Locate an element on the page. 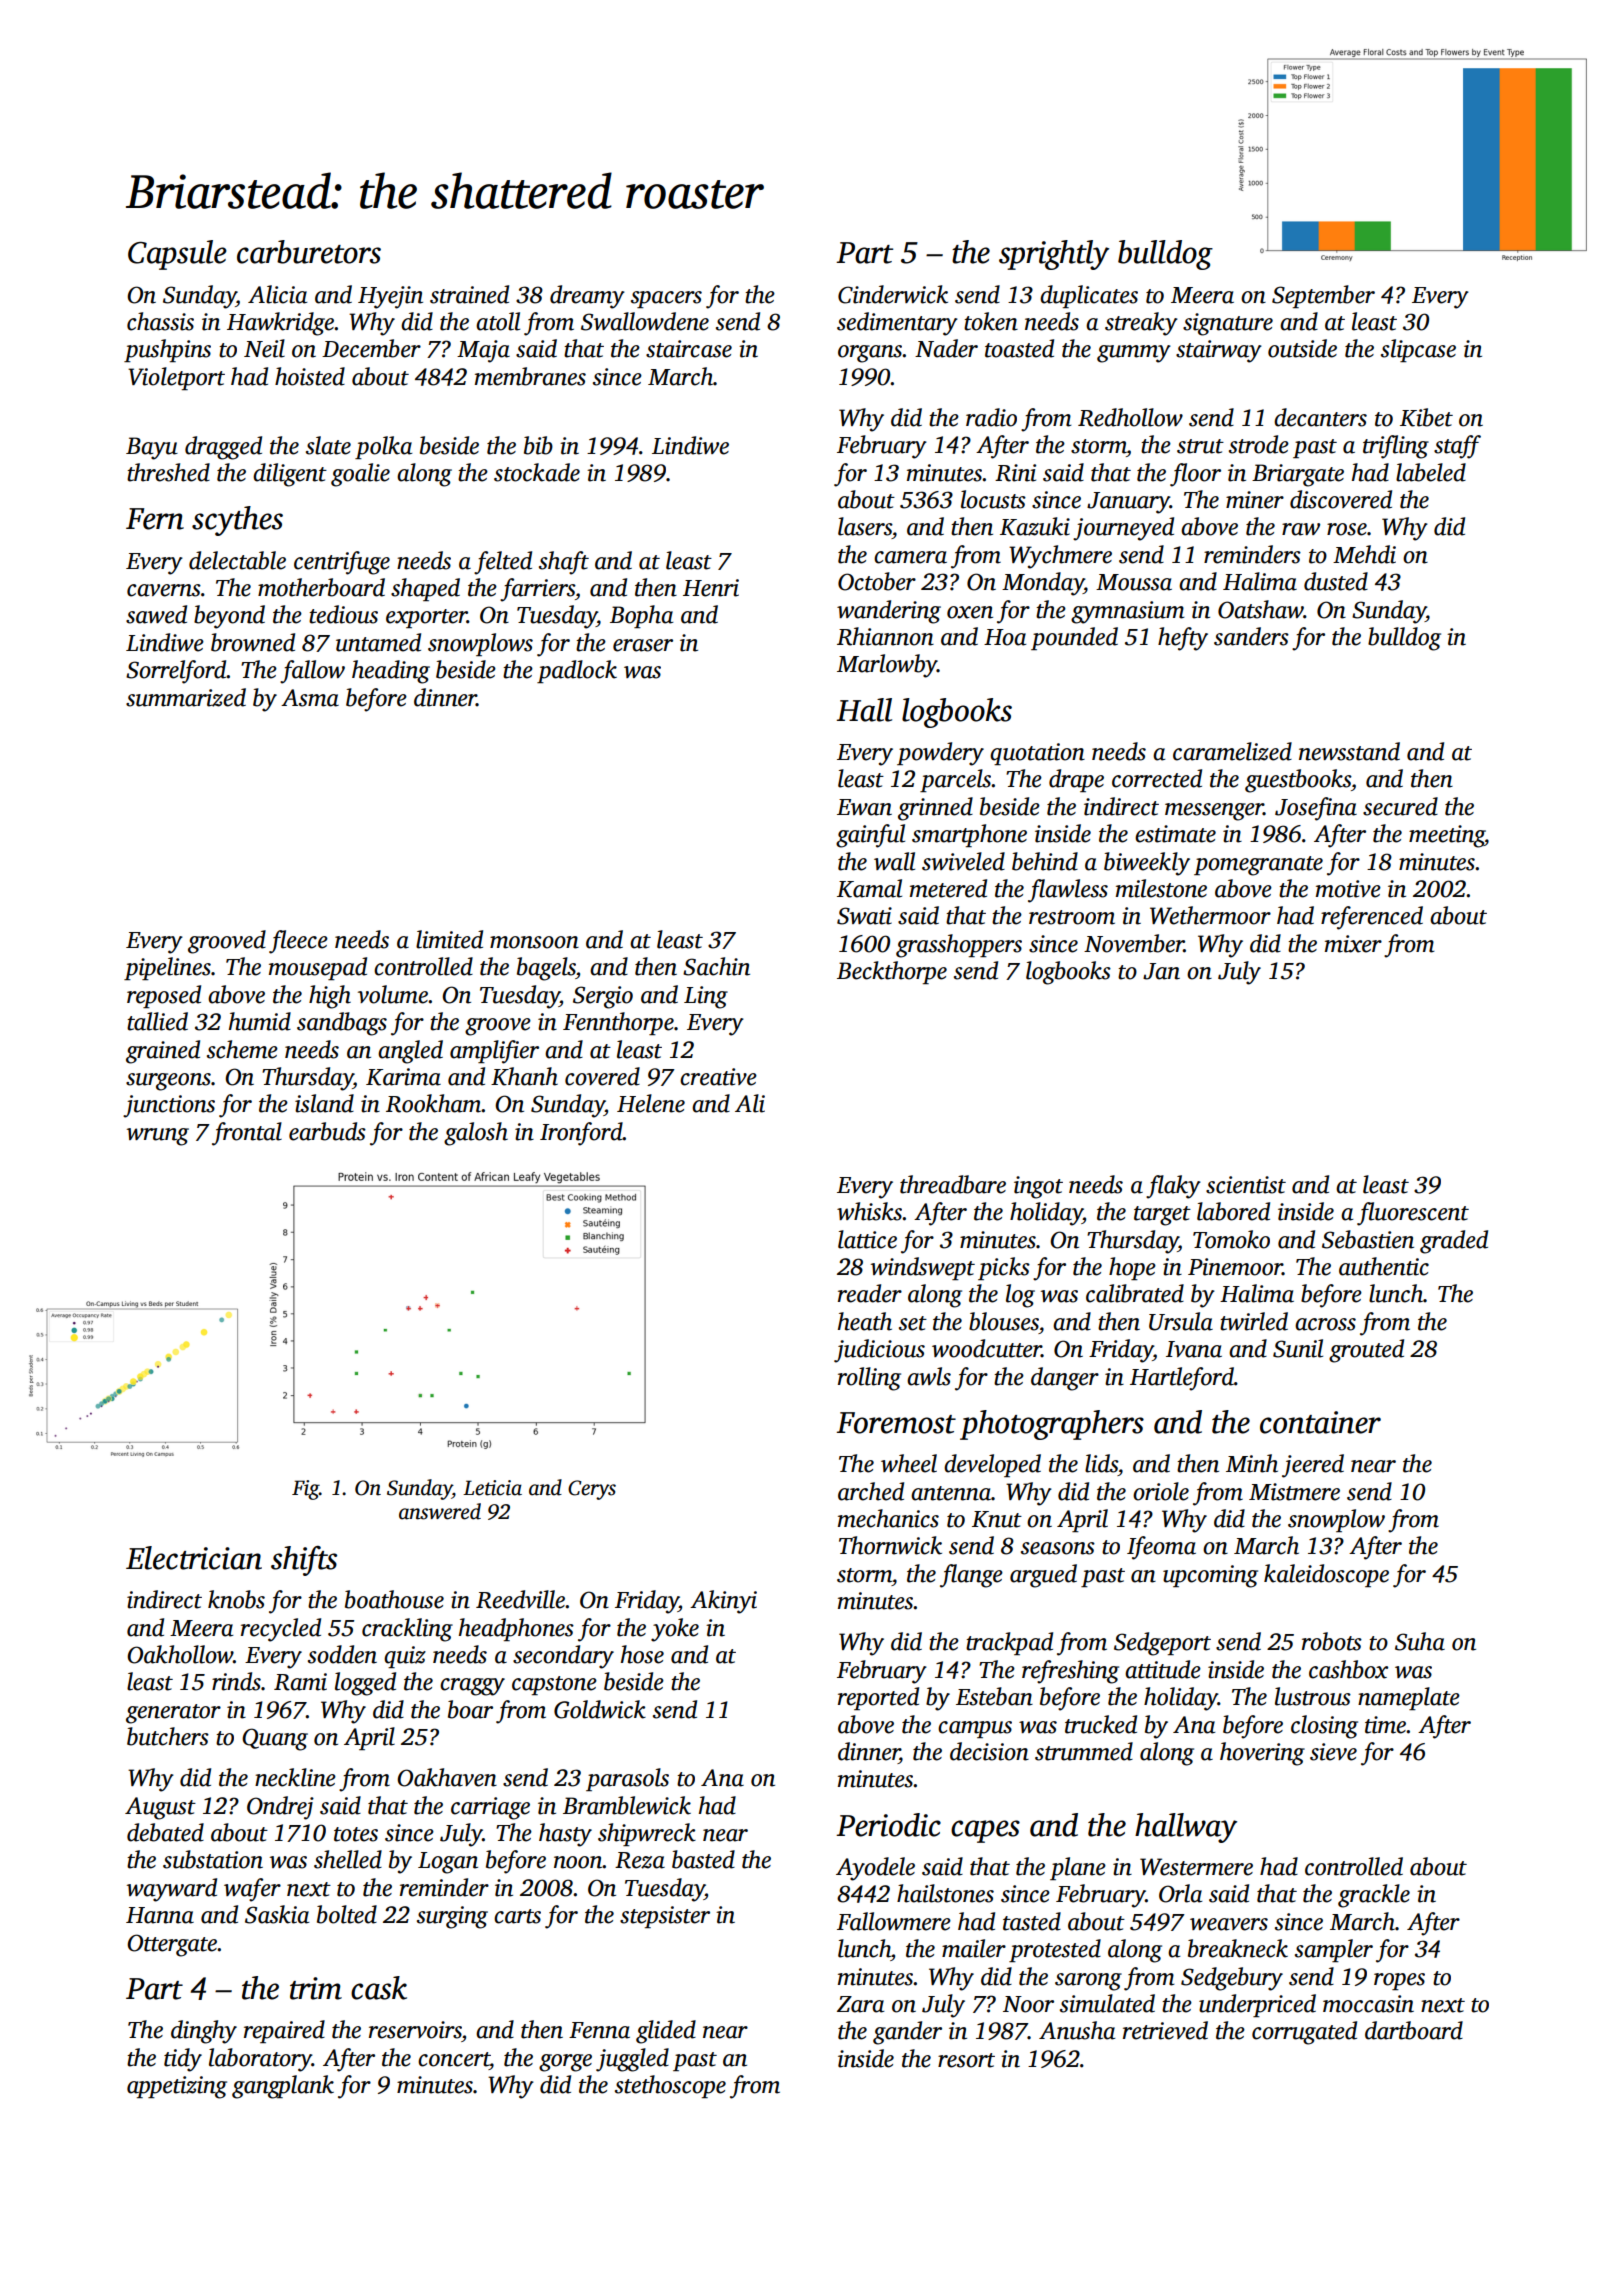 This page has height=2292, width=1620. hovering is located at coordinates (1262, 1754).
